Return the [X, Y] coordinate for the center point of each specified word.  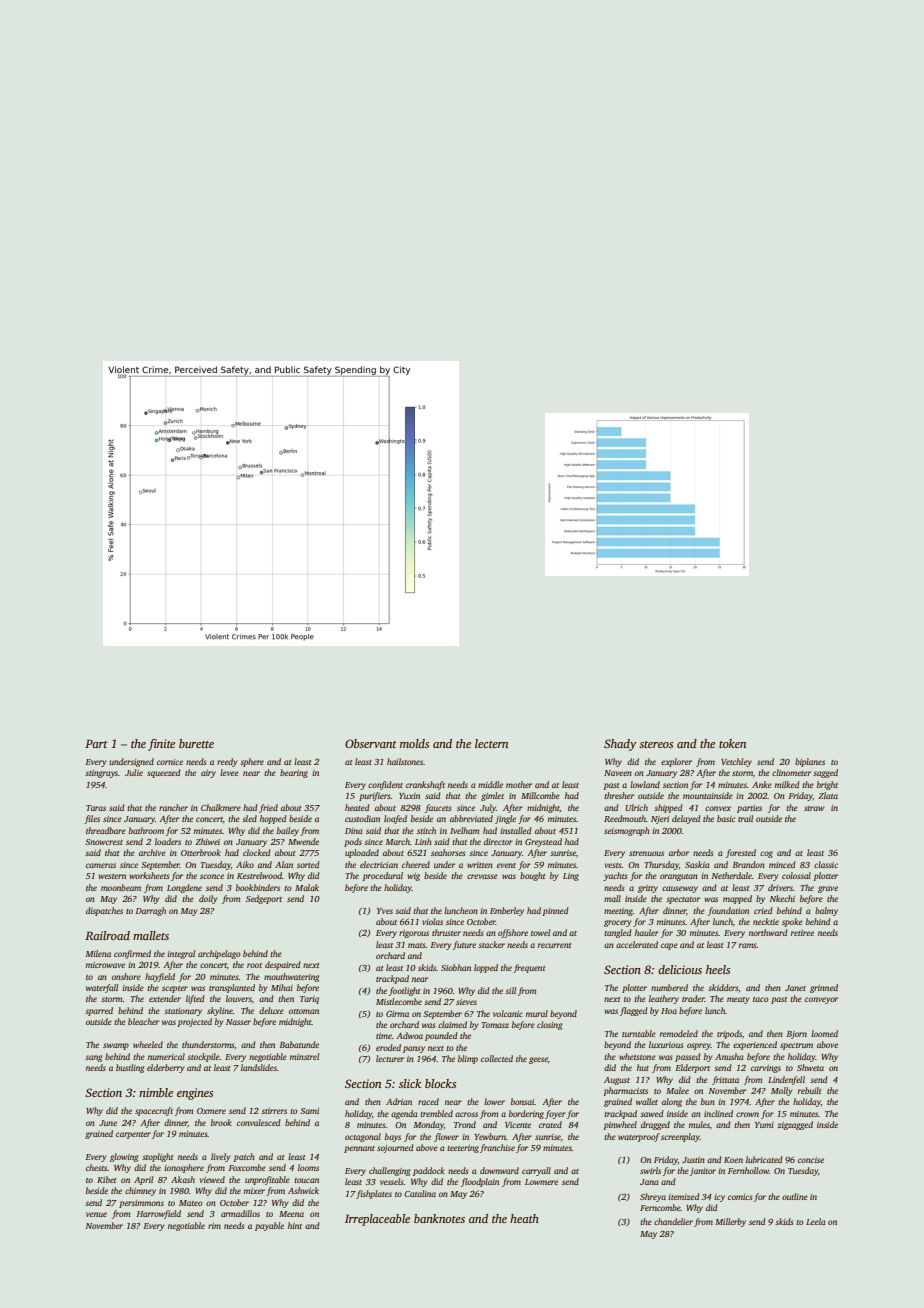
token [732, 743]
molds [415, 743]
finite [161, 745]
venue [96, 1214]
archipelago [219, 954]
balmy [826, 911]
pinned [555, 911]
